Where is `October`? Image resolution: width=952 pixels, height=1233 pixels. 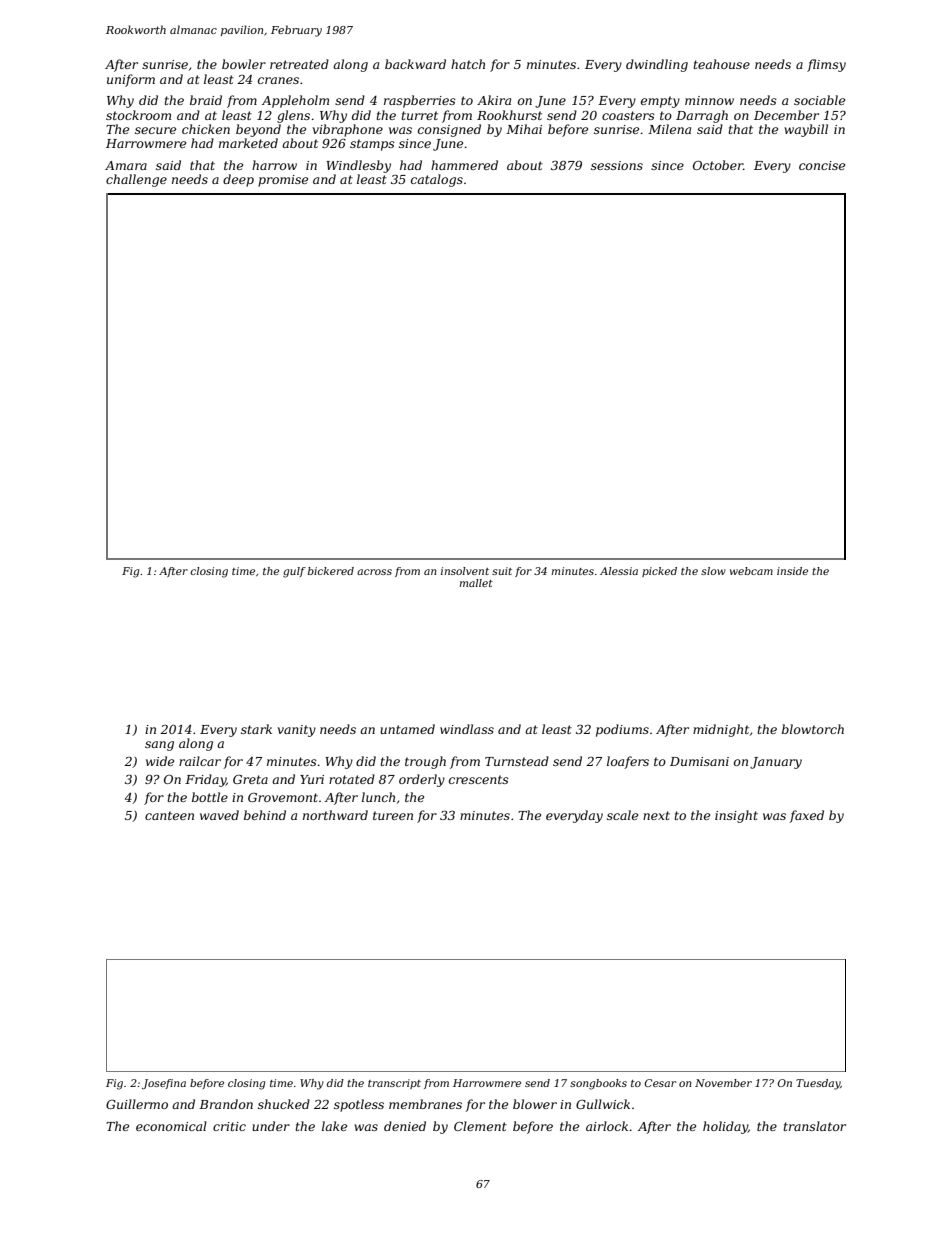
October is located at coordinates (718, 165).
